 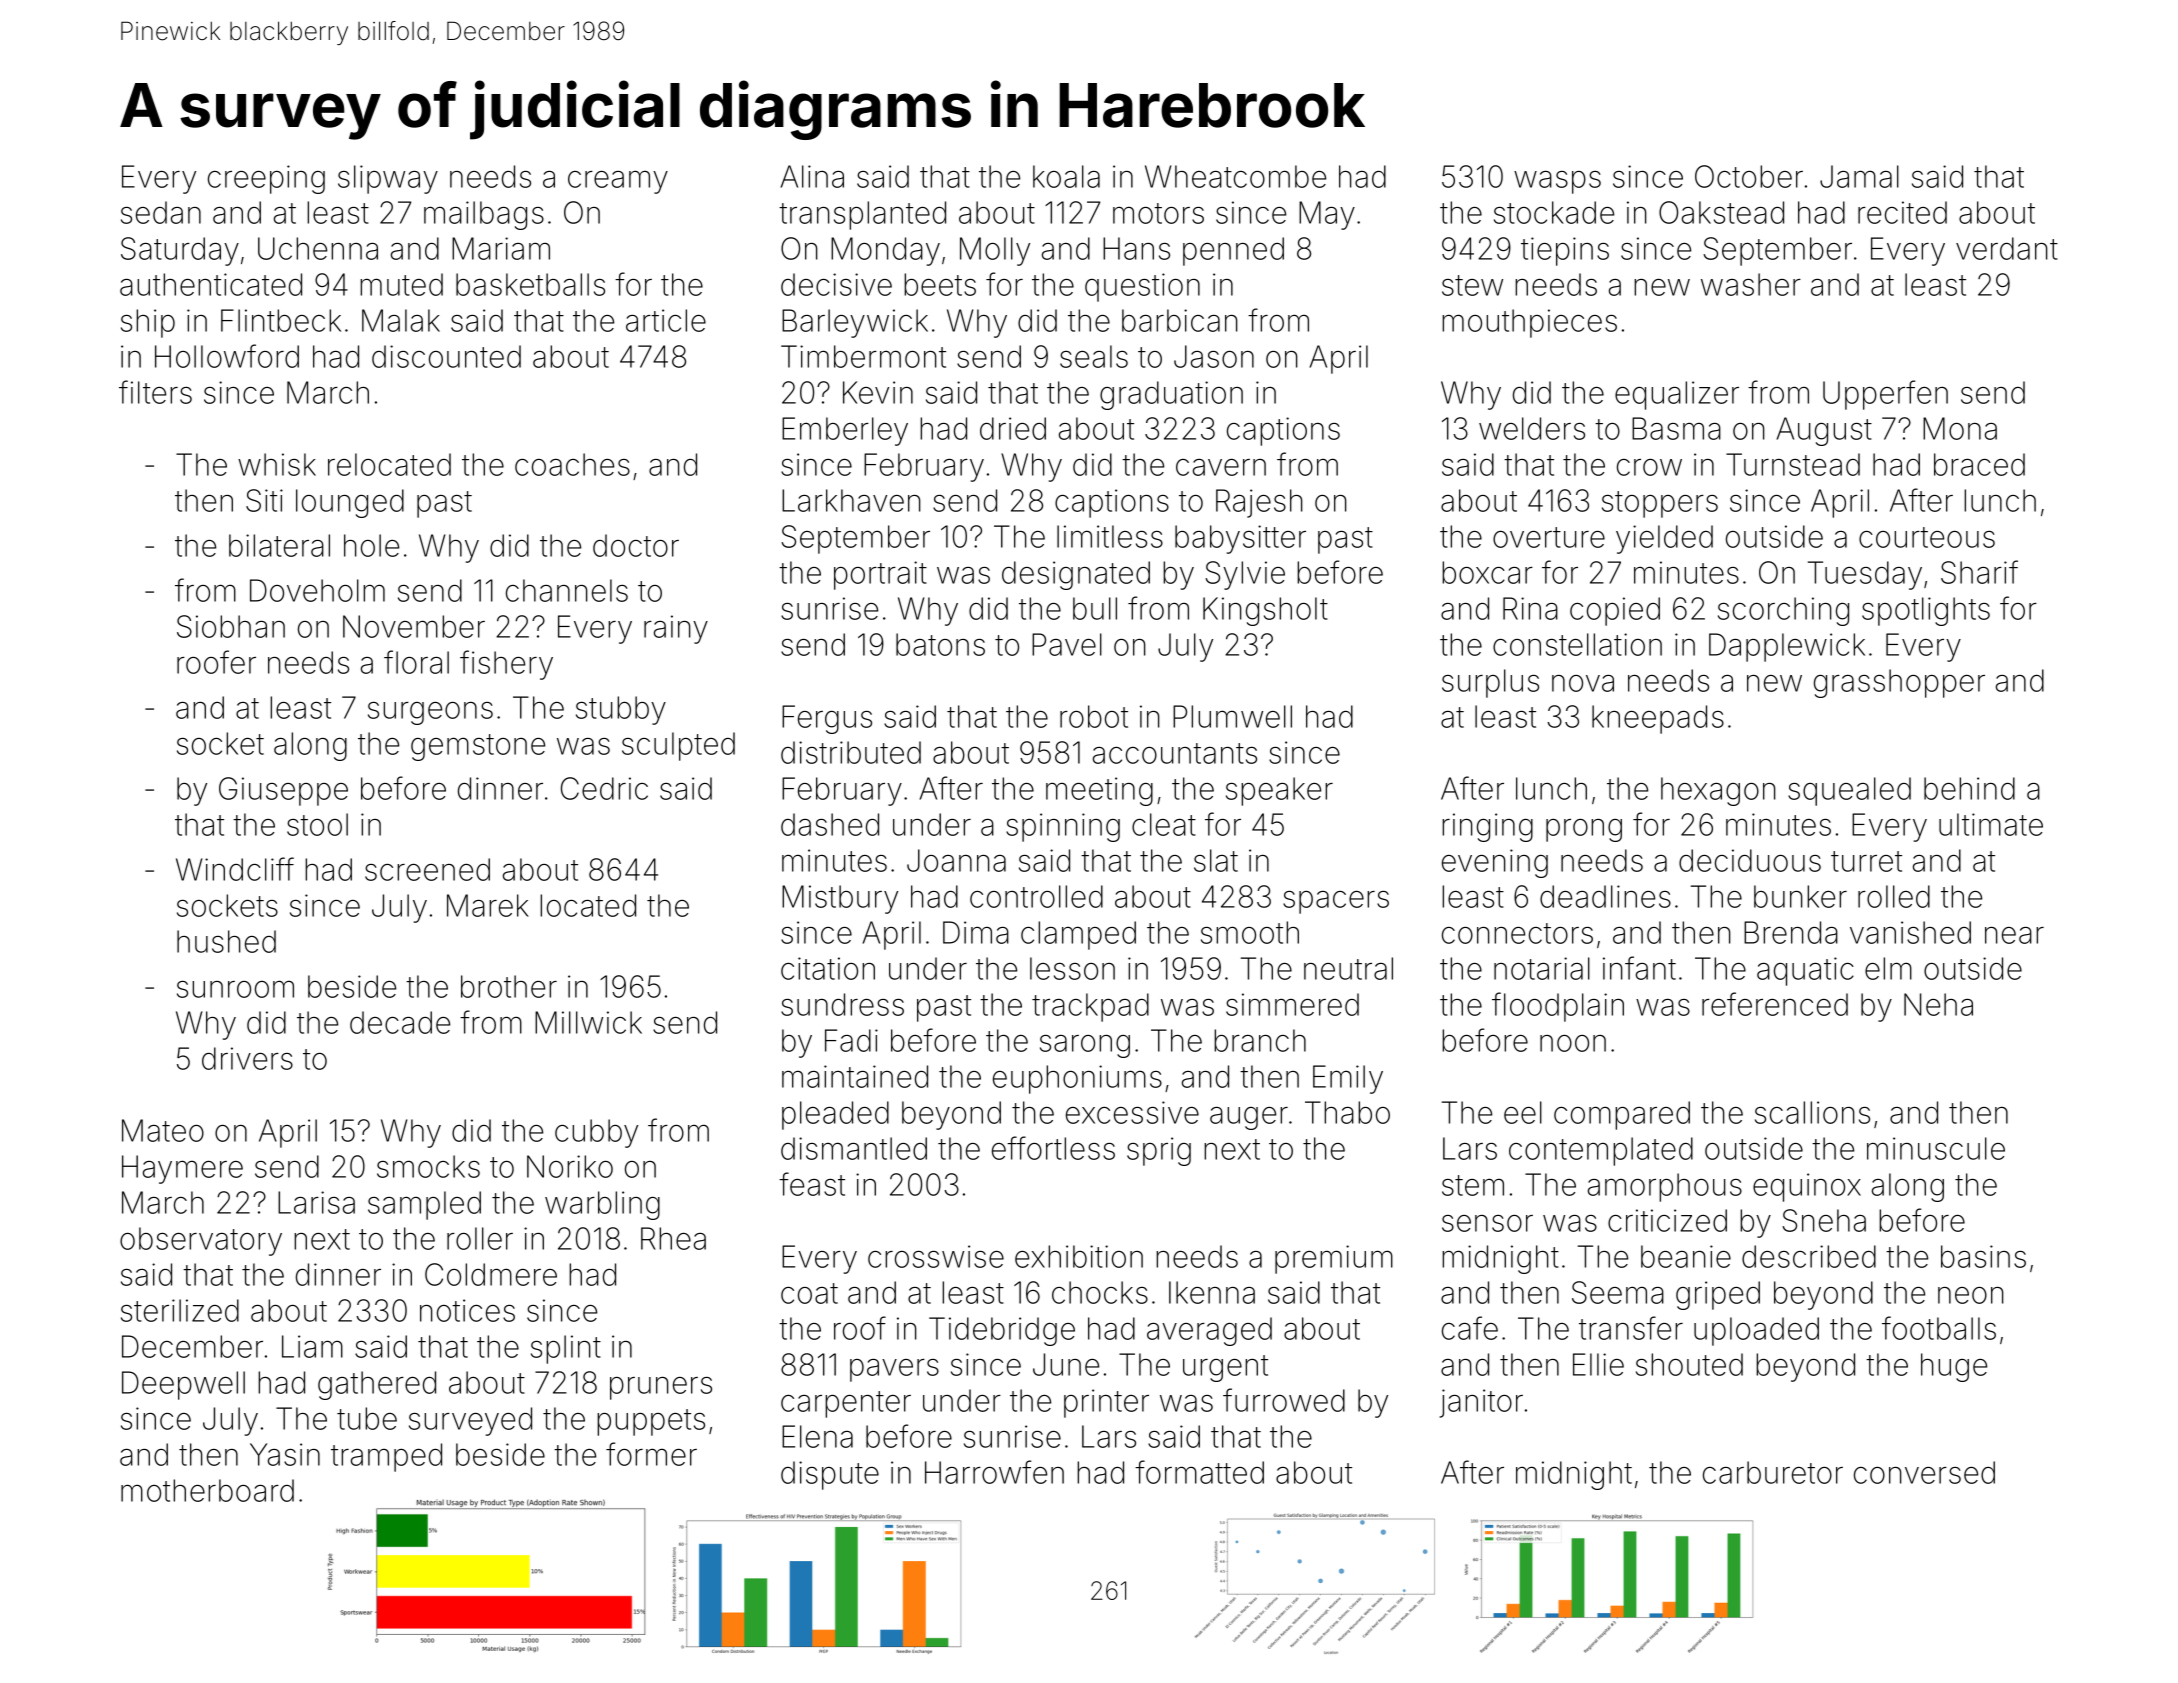 I want to click on Giuseppe, so click(x=283, y=791).
